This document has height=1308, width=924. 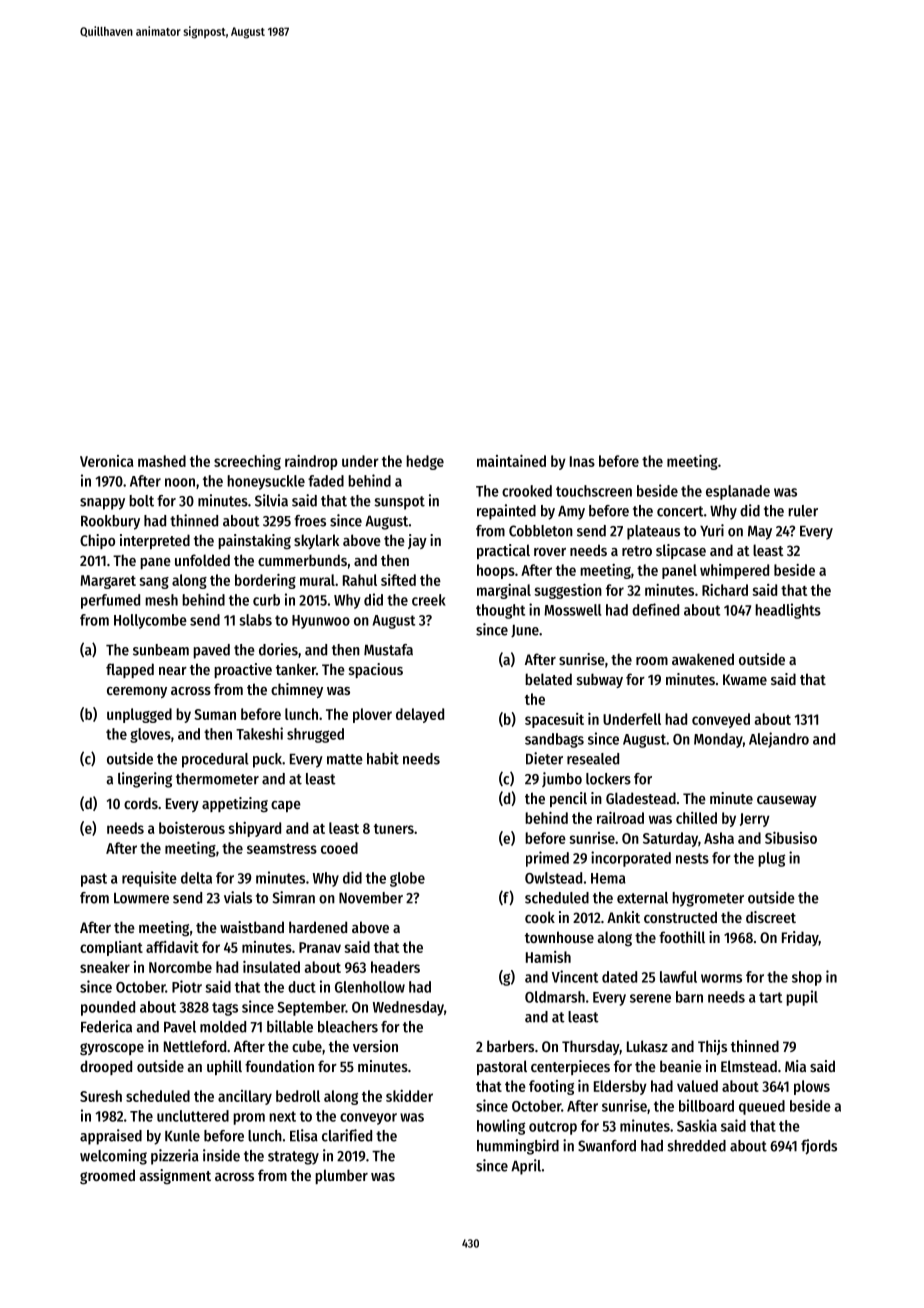 What do you see at coordinates (247, 462) in the document?
I see `screeching` at bounding box center [247, 462].
